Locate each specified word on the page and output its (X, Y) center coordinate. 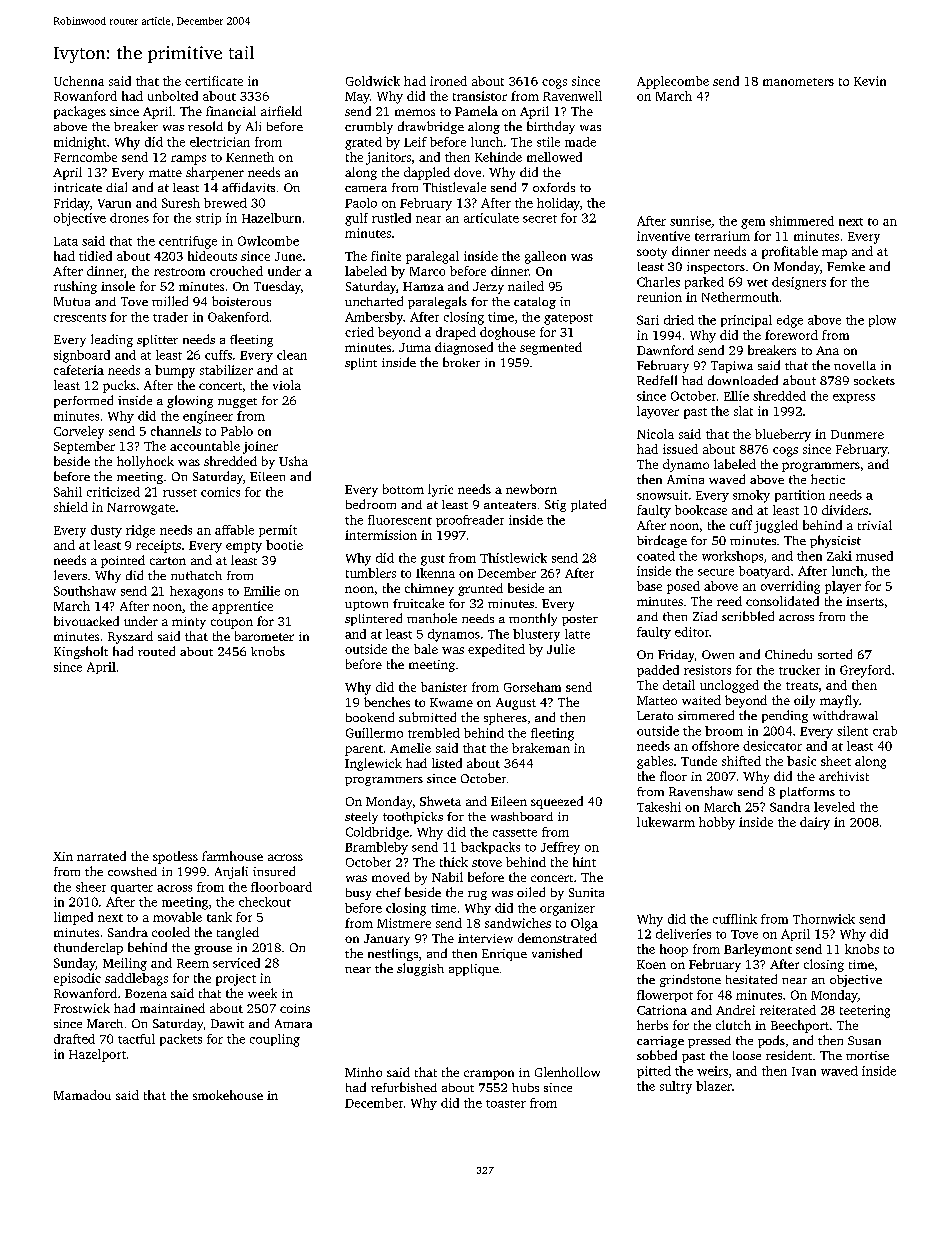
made (580, 142)
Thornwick (824, 919)
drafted (74, 1039)
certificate (214, 81)
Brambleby (376, 848)
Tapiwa (732, 367)
